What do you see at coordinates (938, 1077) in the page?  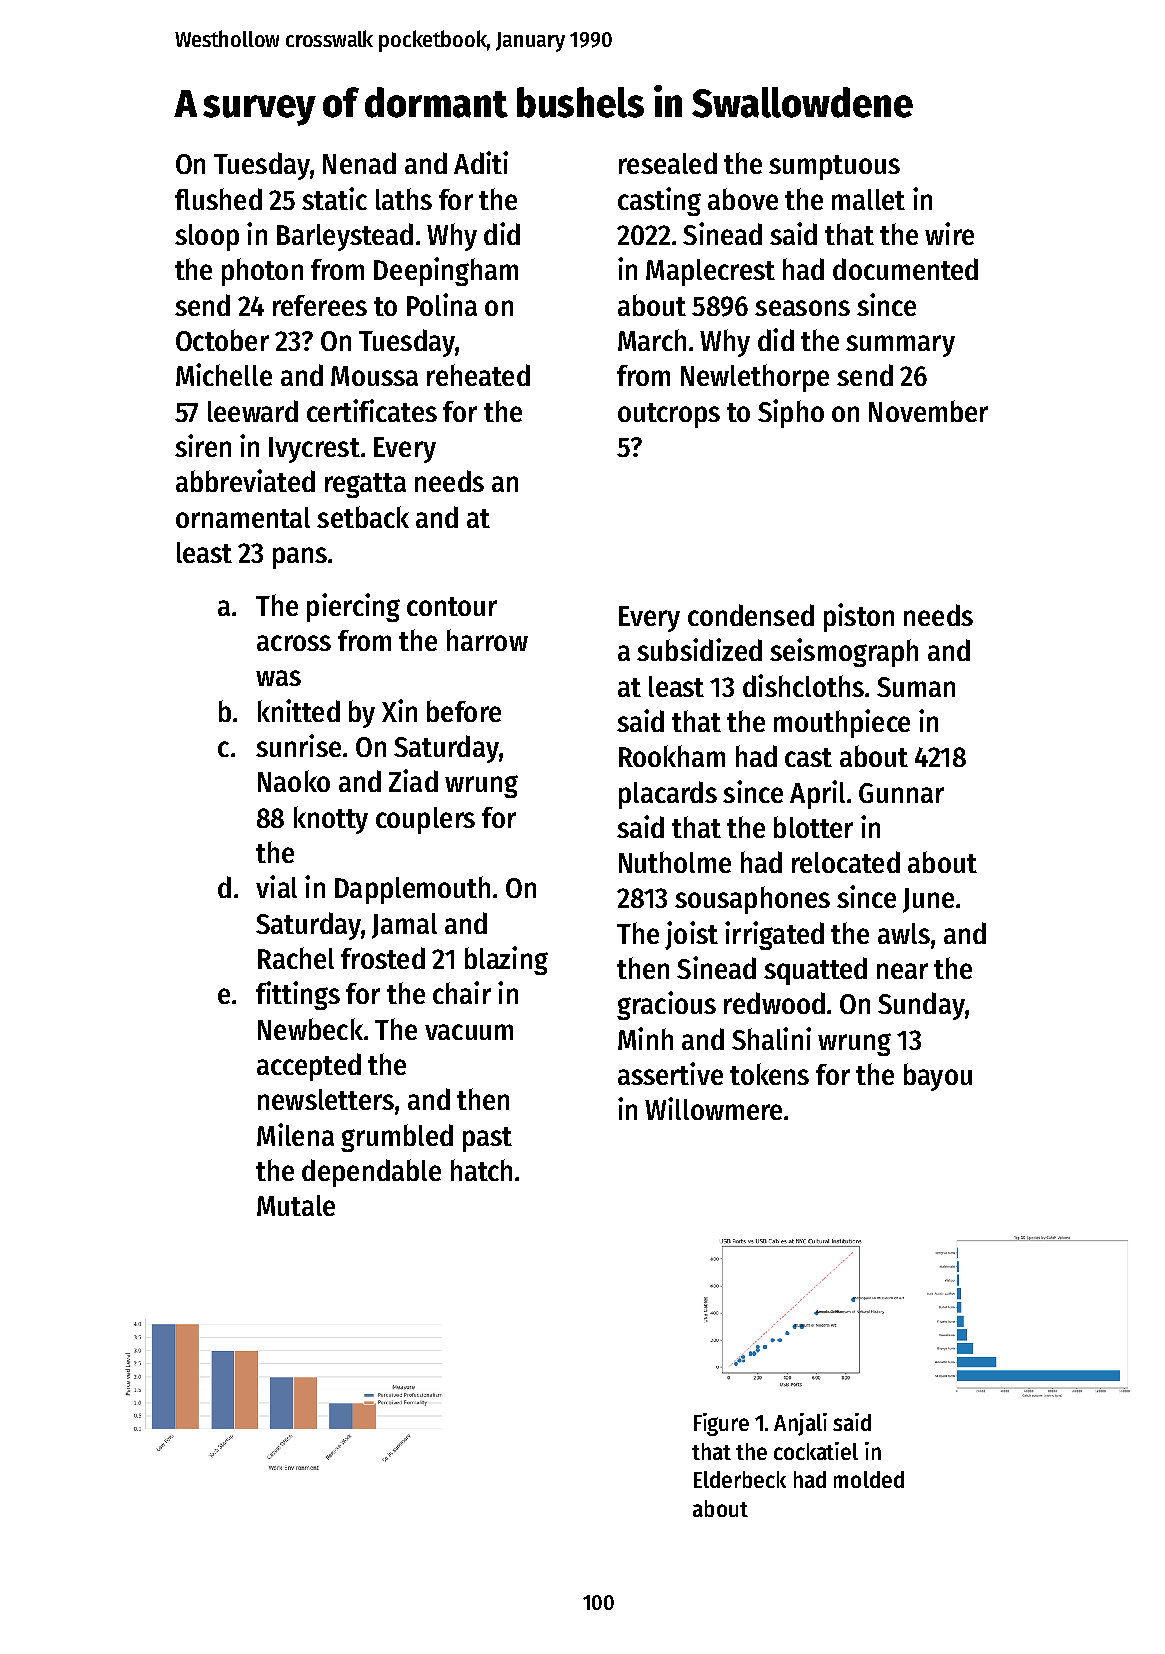 I see `bayou` at bounding box center [938, 1077].
